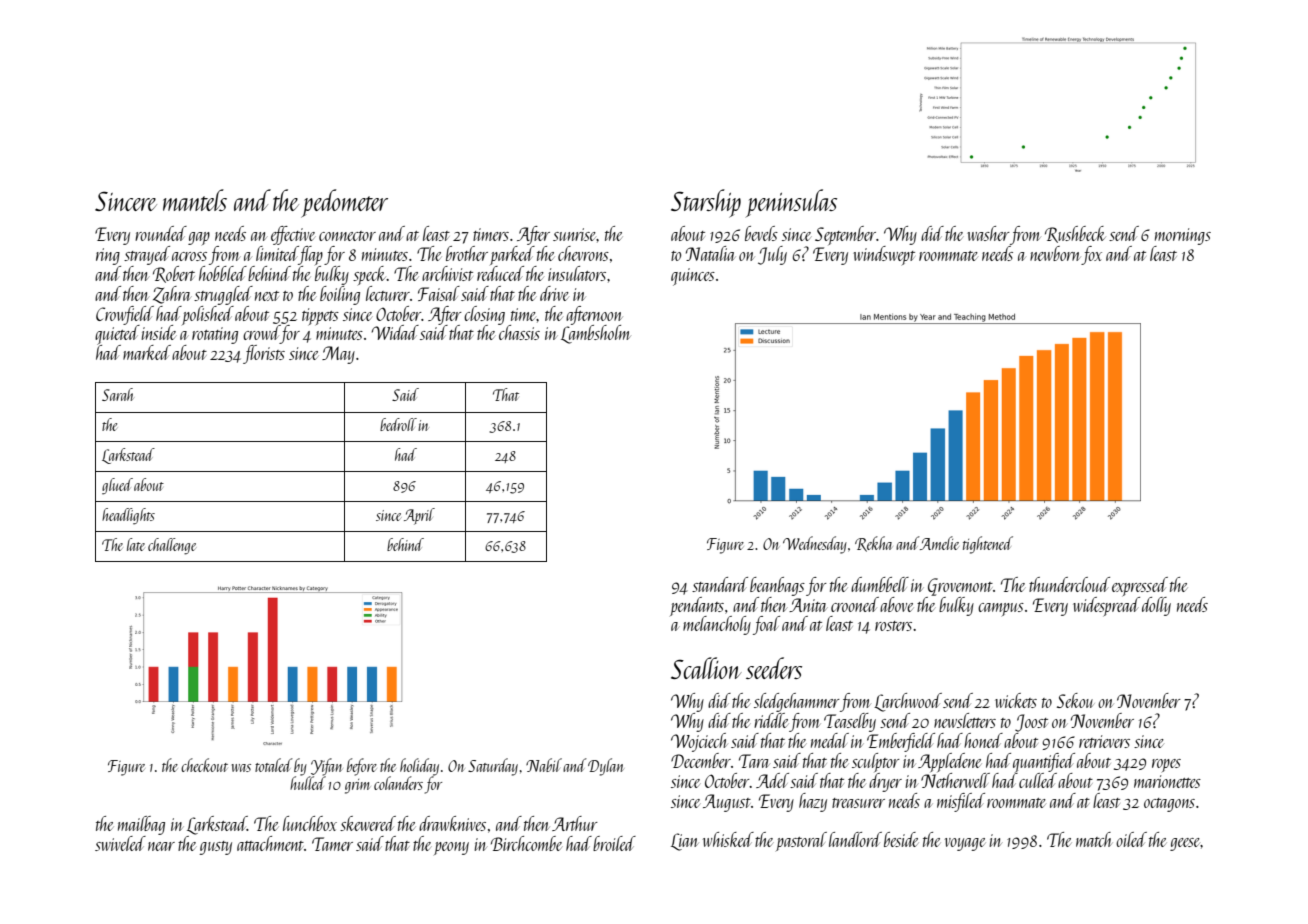 This screenshot has width=1308, height=924. Describe the element at coordinates (189, 256) in the screenshot. I see `across` at that location.
